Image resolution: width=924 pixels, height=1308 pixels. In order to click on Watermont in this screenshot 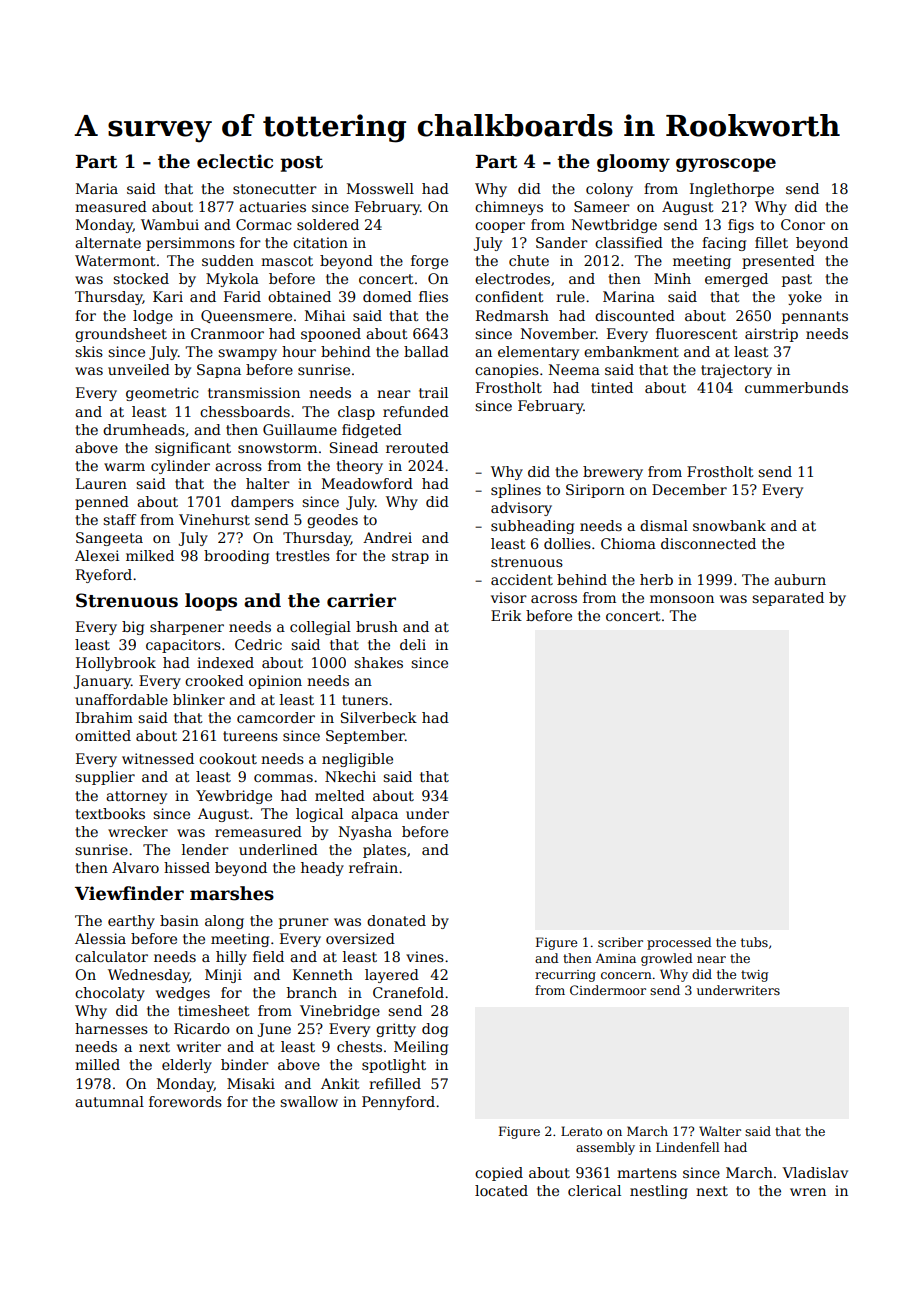, I will do `click(115, 260)`.
